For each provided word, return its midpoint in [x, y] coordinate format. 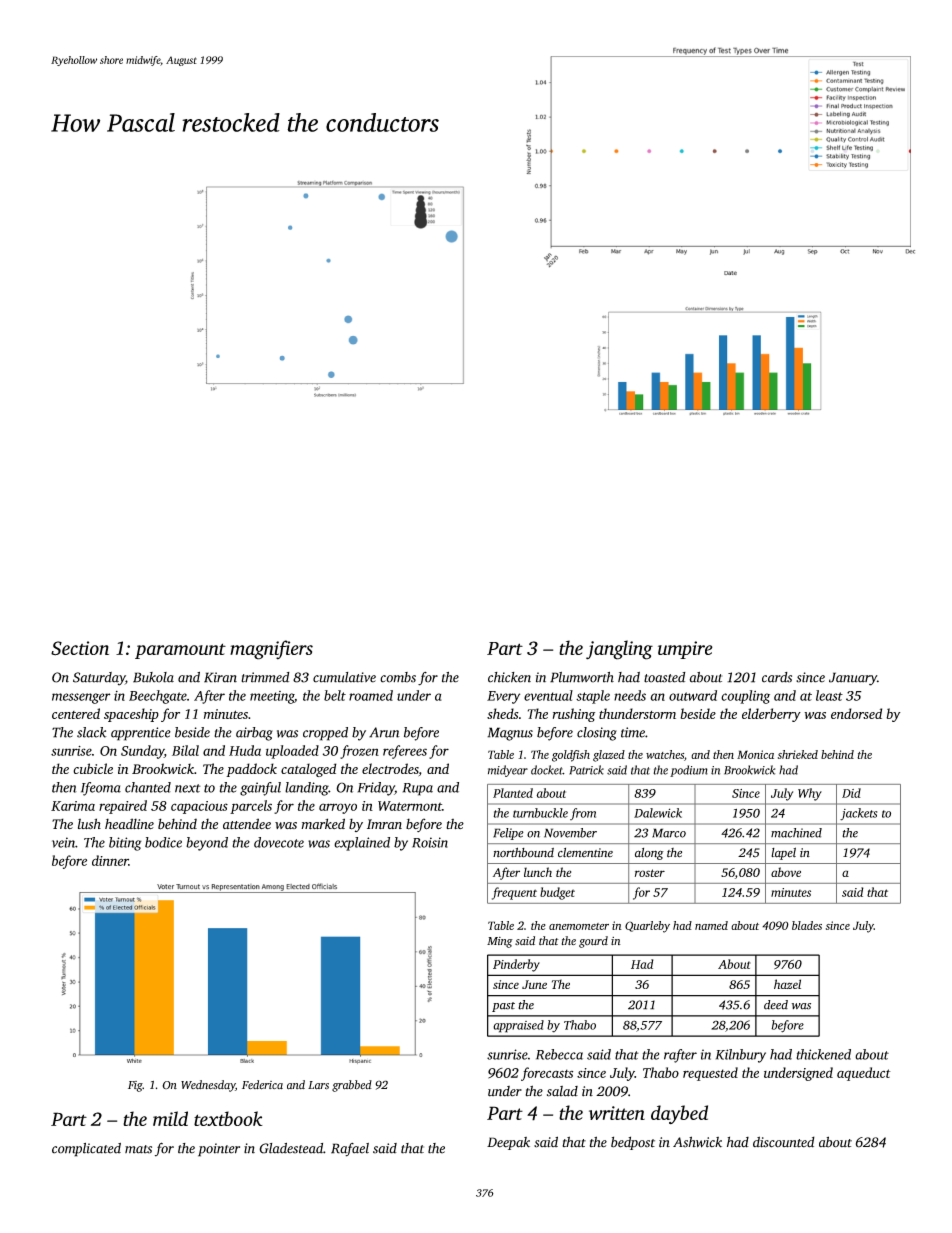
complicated [86, 1150]
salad [562, 1091]
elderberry [771, 715]
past [503, 1007]
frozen [359, 752]
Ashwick [697, 1142]
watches [665, 754]
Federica [262, 1085]
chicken [509, 677]
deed [776, 1005]
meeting [272, 697]
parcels [251, 807]
